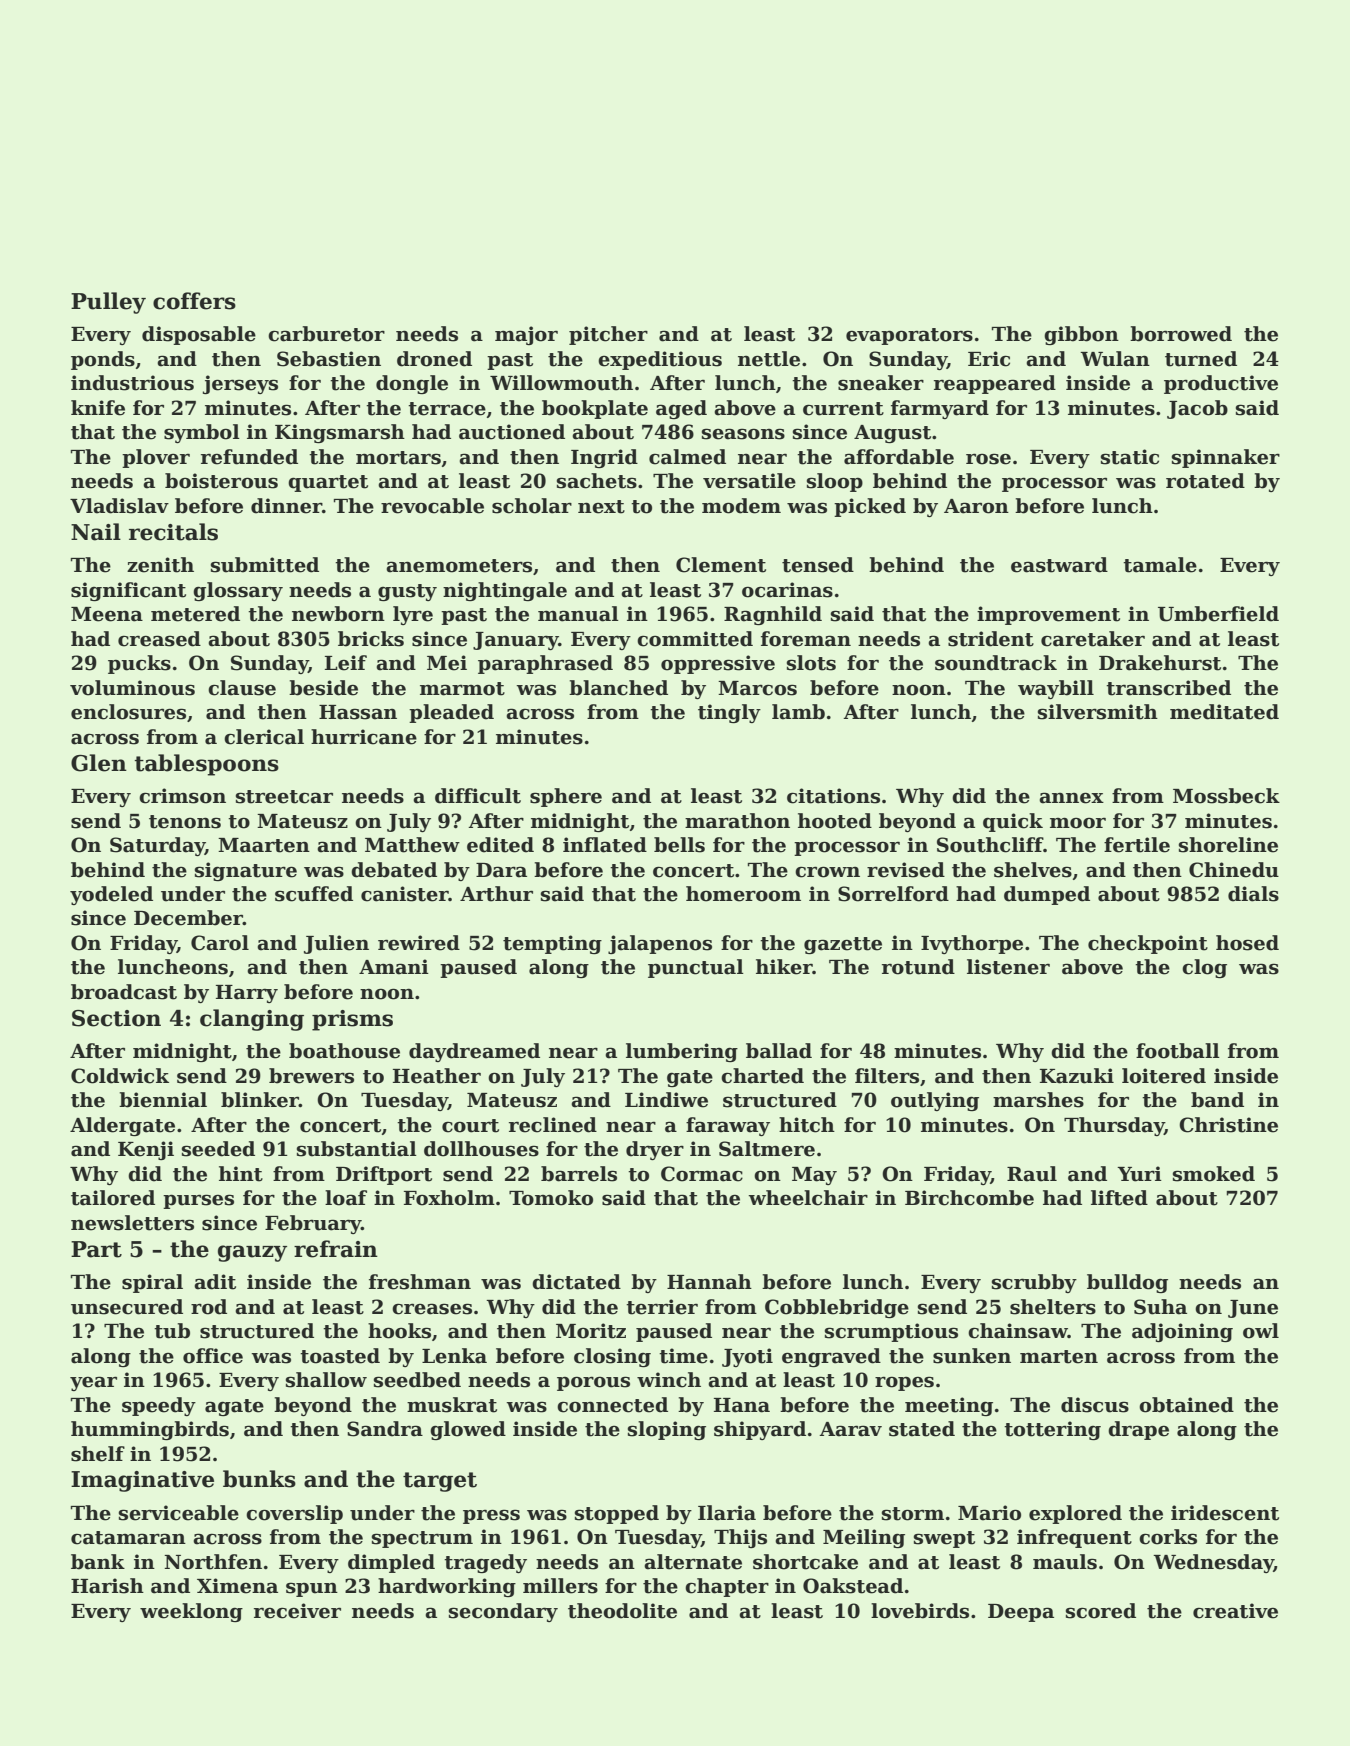 This screenshot has width=1350, height=1746. I want to click on dictated, so click(576, 1282).
